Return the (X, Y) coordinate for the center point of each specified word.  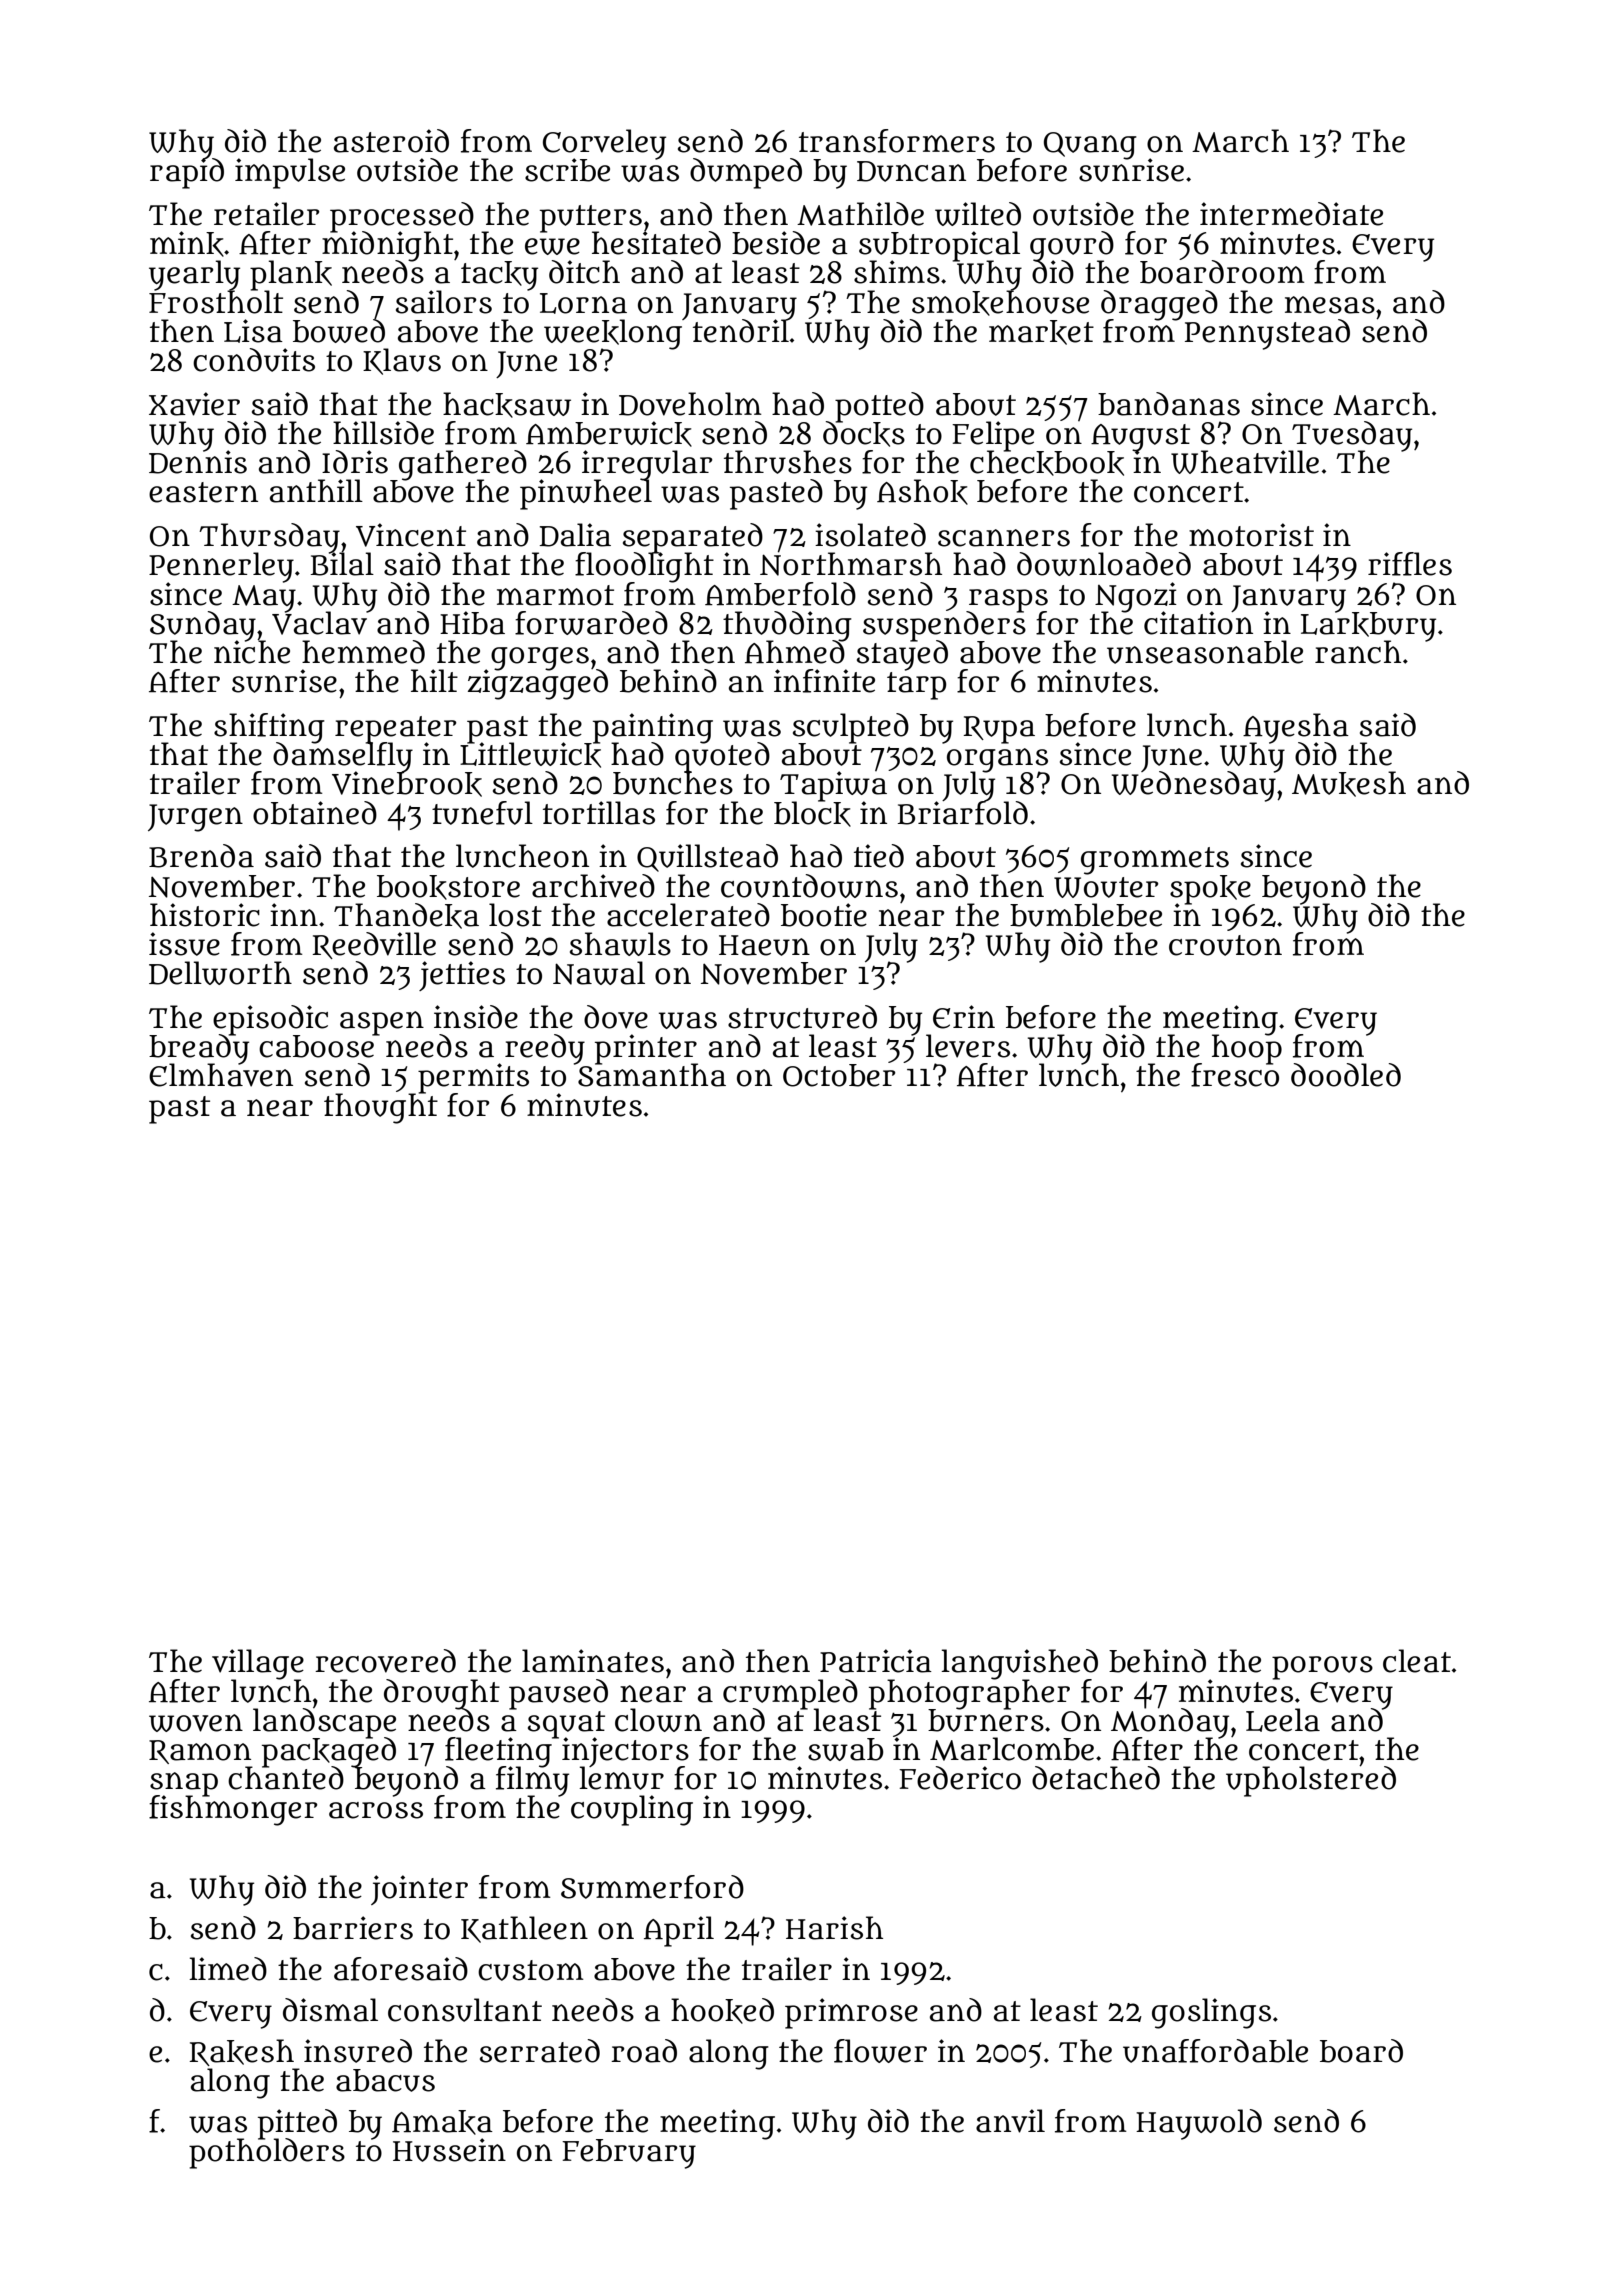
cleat (1417, 1661)
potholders (267, 2153)
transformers (897, 141)
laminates (593, 1661)
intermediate (1291, 214)
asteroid (391, 141)
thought (381, 1108)
